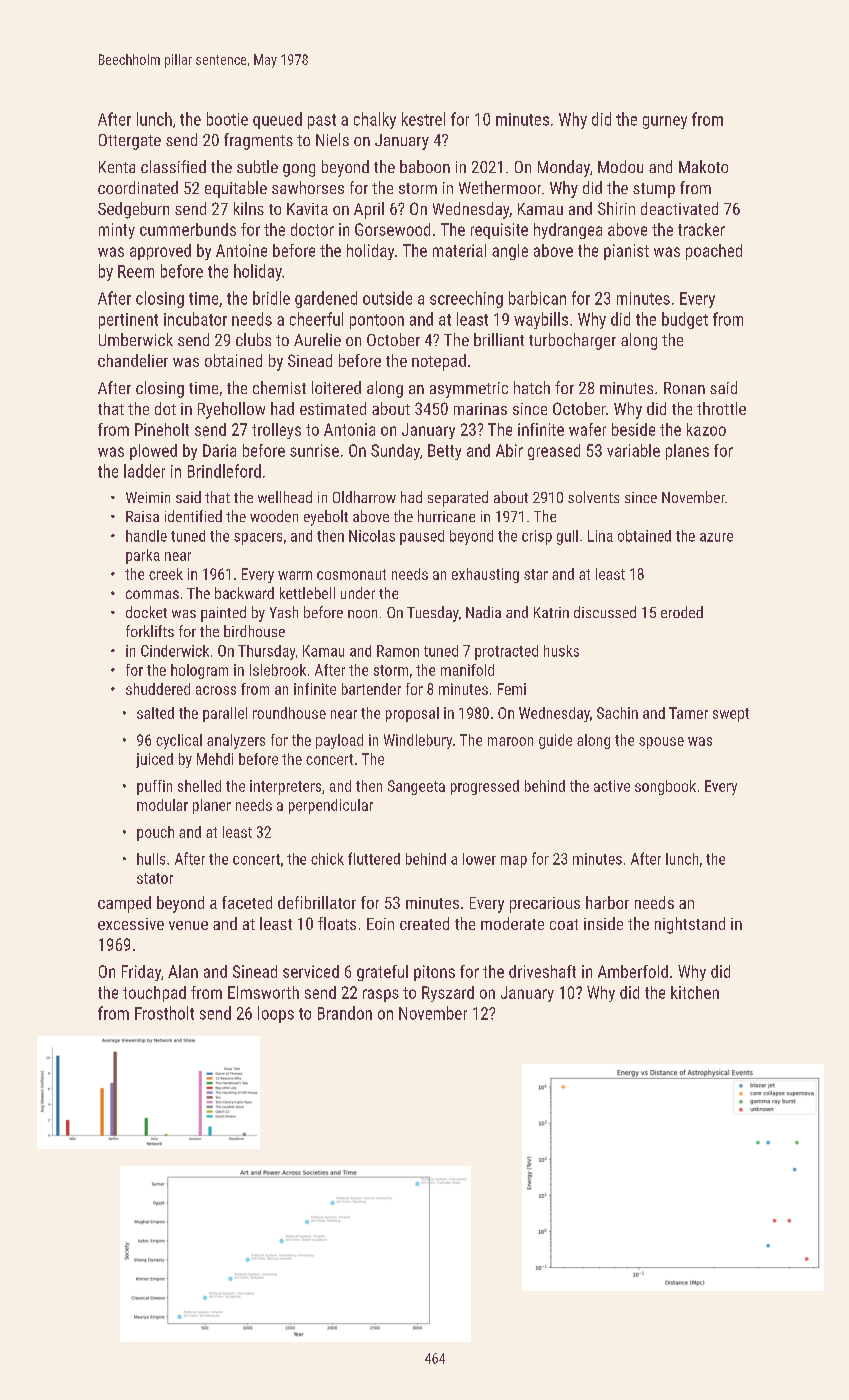 The height and width of the screenshot is (1400, 849). What do you see at coordinates (164, 1013) in the screenshot?
I see `Frostholt` at bounding box center [164, 1013].
